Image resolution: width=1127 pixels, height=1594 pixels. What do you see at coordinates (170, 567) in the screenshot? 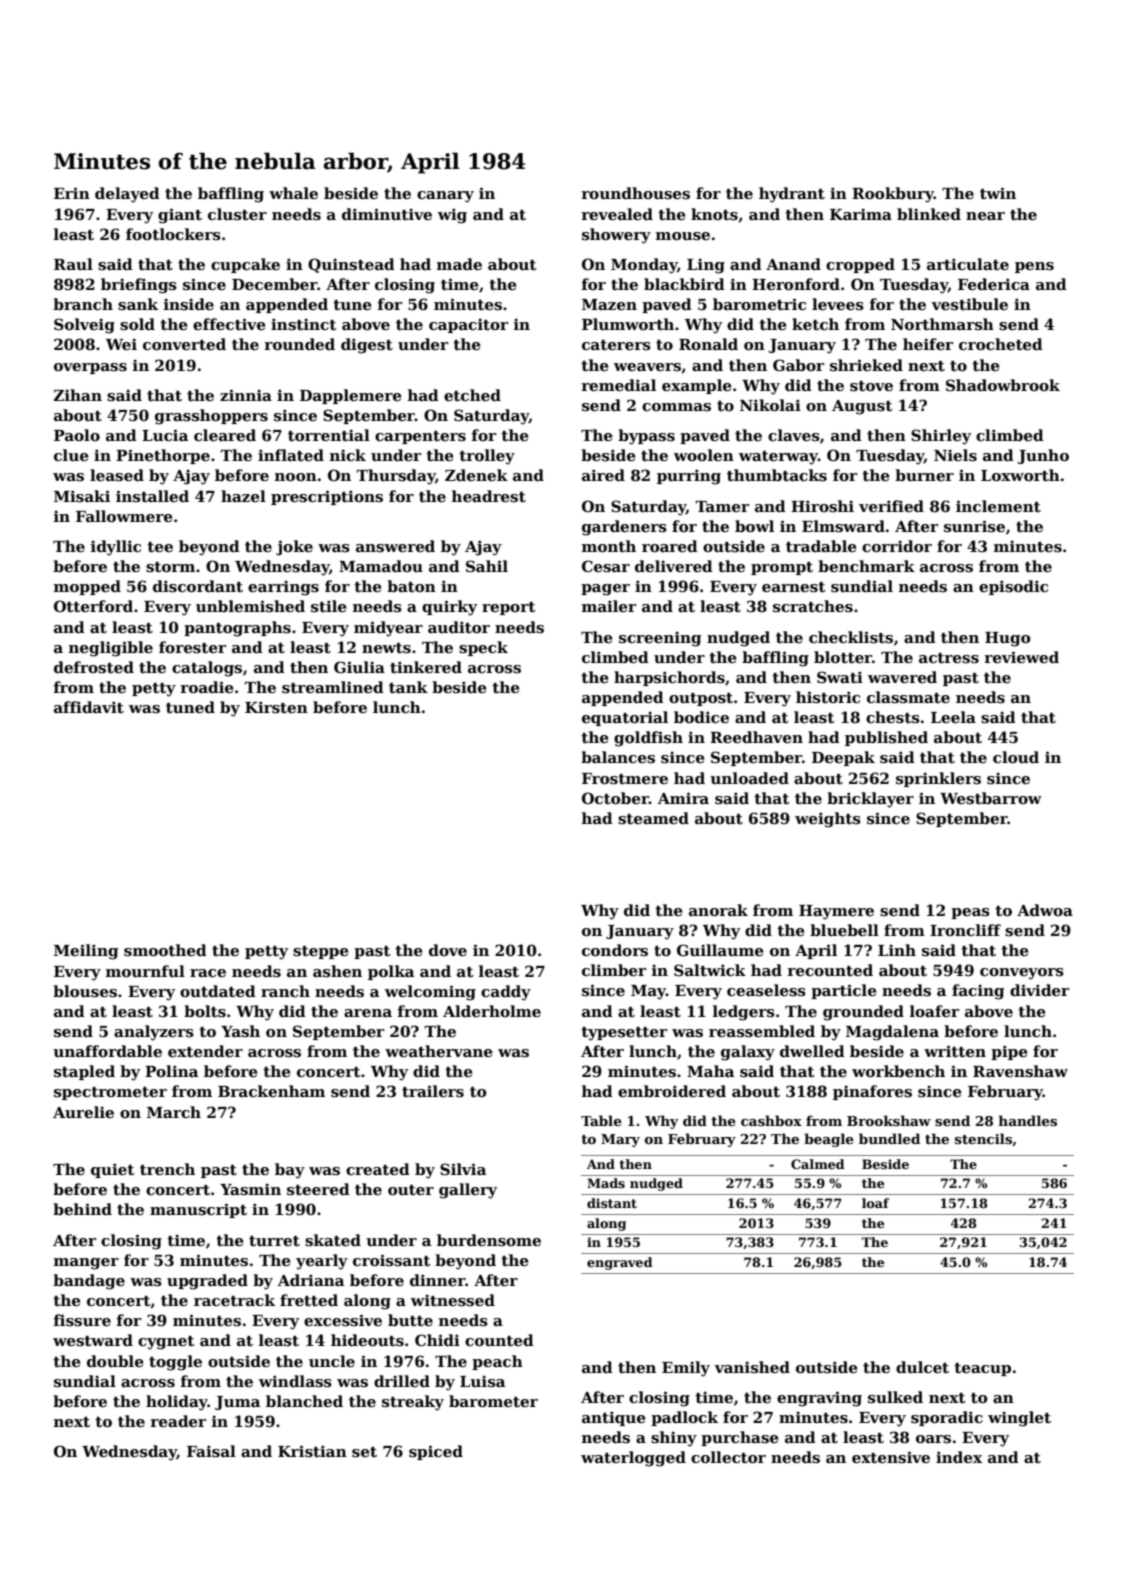
I see `storm` at bounding box center [170, 567].
